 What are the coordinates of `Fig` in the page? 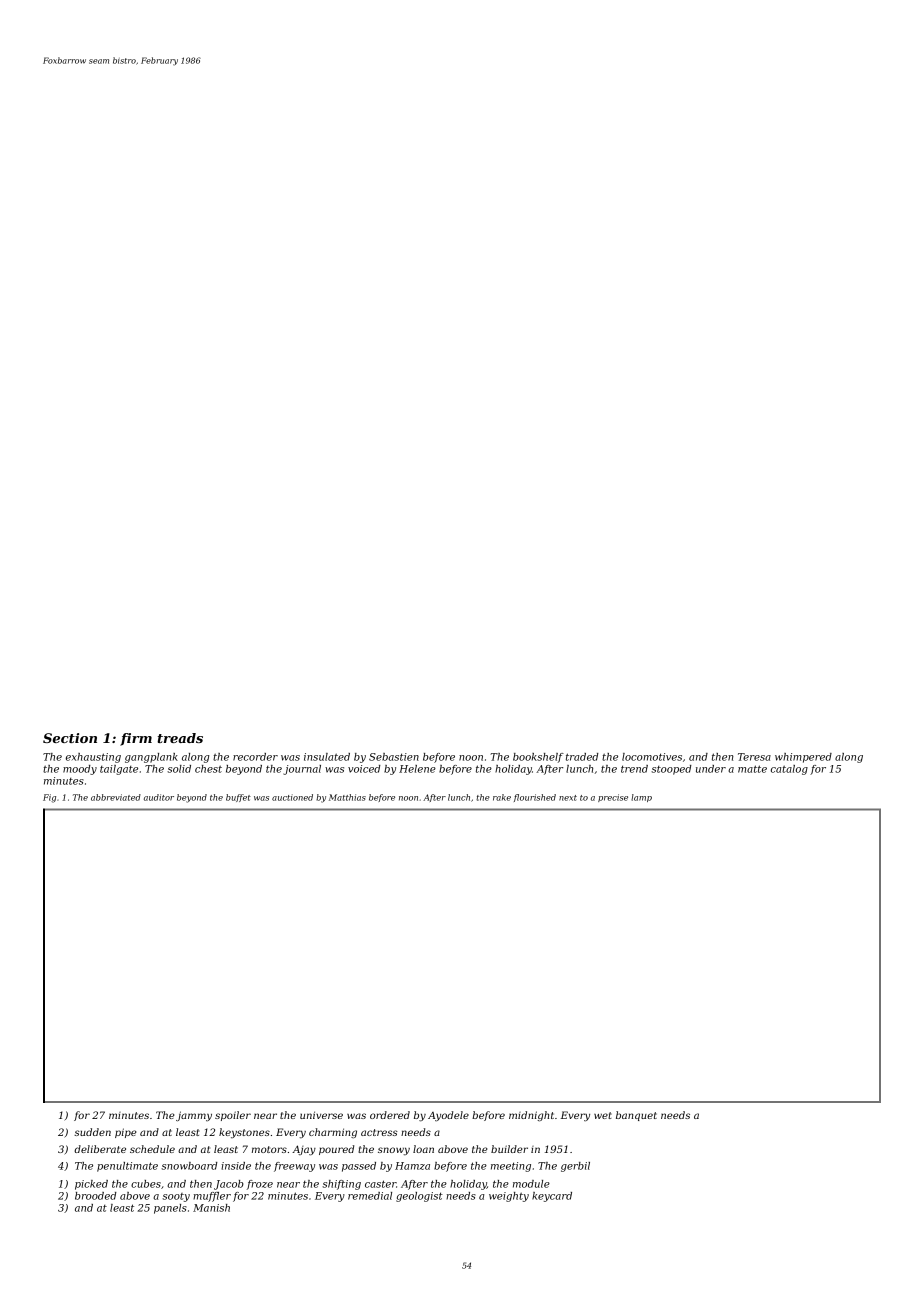 It's located at (49, 798).
